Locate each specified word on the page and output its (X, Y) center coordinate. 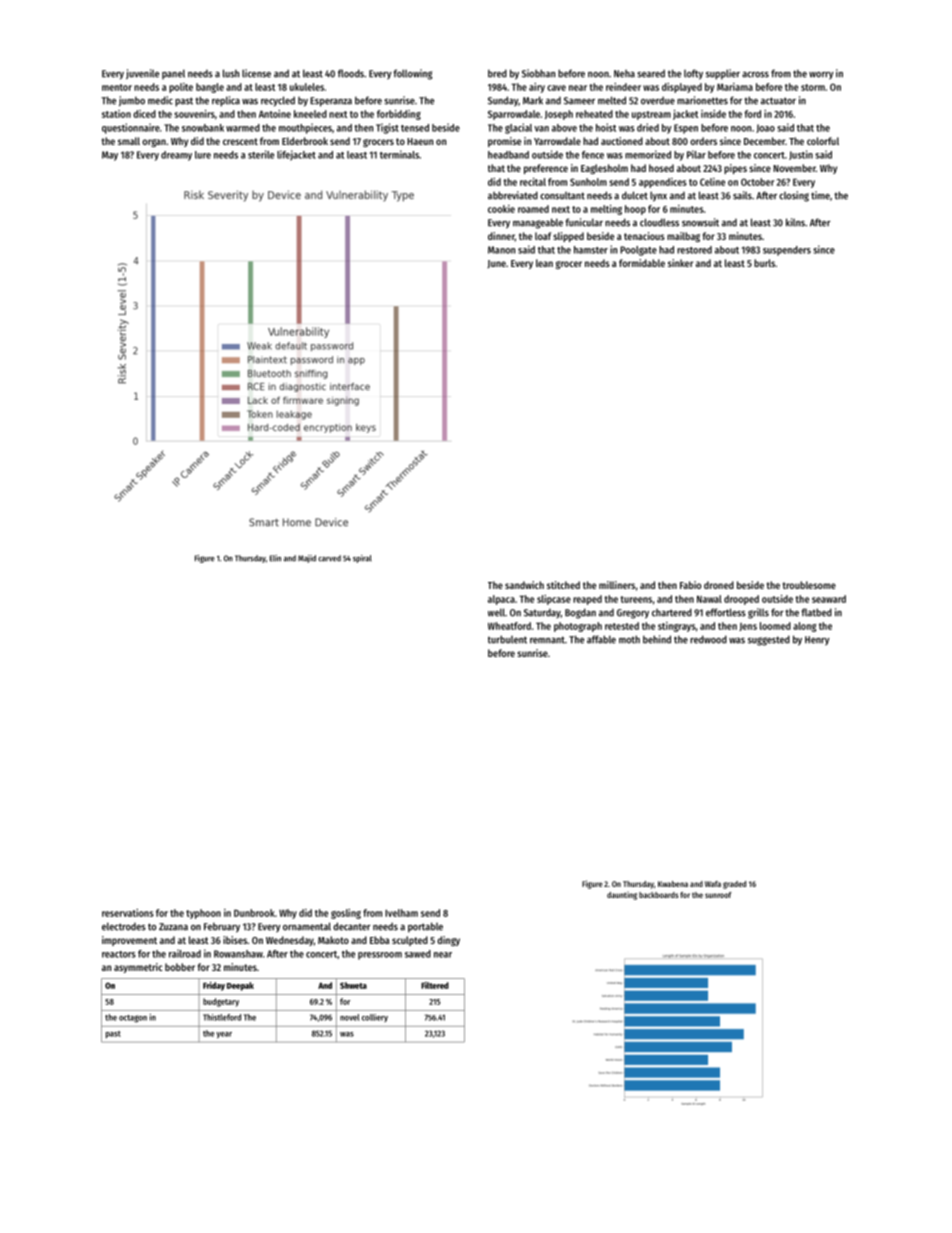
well (496, 612)
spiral (362, 559)
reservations (128, 913)
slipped (568, 237)
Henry (817, 641)
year (224, 1035)
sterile (261, 154)
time (820, 195)
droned (719, 585)
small (129, 141)
